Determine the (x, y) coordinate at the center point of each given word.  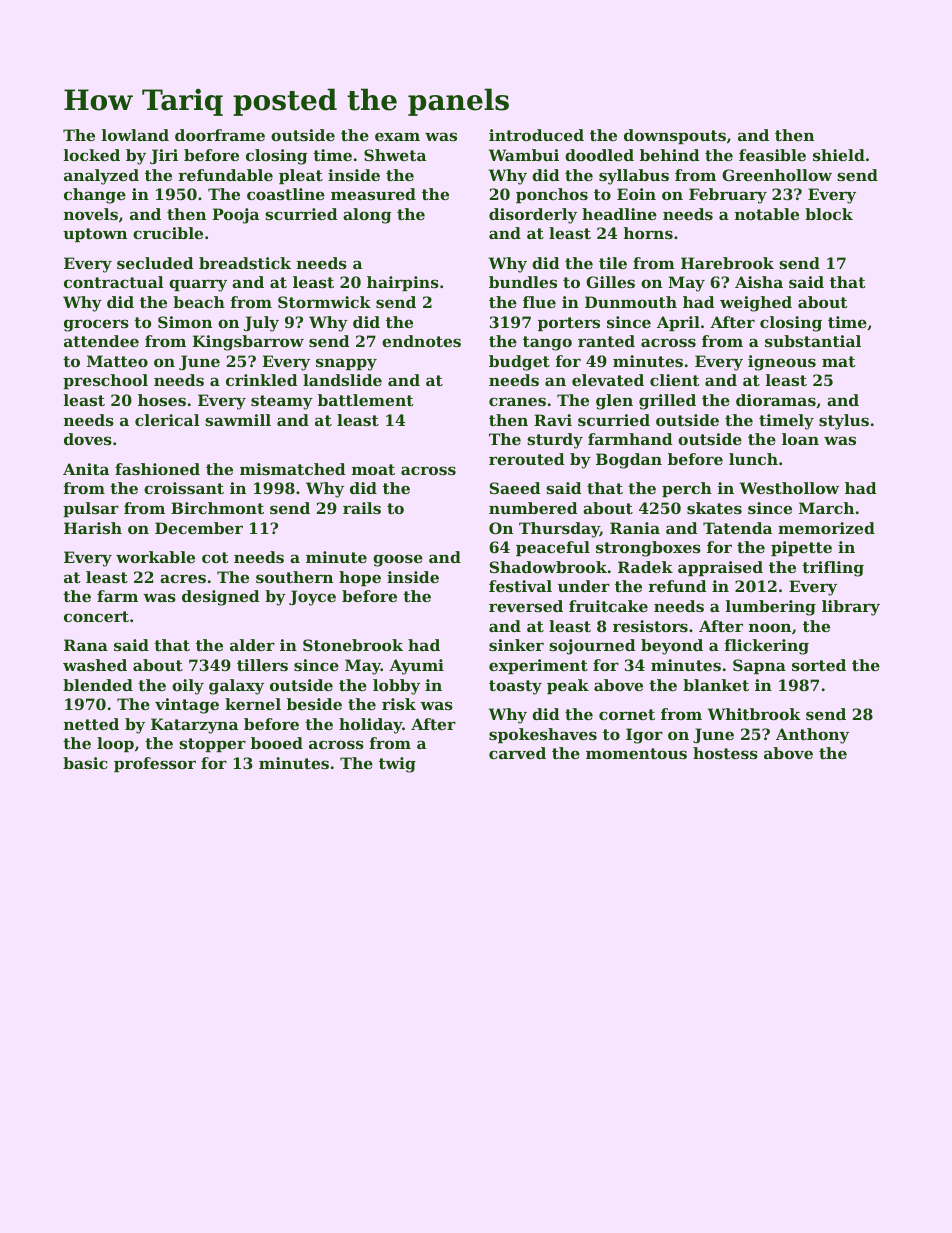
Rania (635, 528)
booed (277, 743)
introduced (536, 135)
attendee (101, 341)
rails (362, 508)
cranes (517, 401)
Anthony (812, 736)
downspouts (675, 136)
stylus (844, 422)
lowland (135, 135)
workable (155, 557)
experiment (538, 666)
